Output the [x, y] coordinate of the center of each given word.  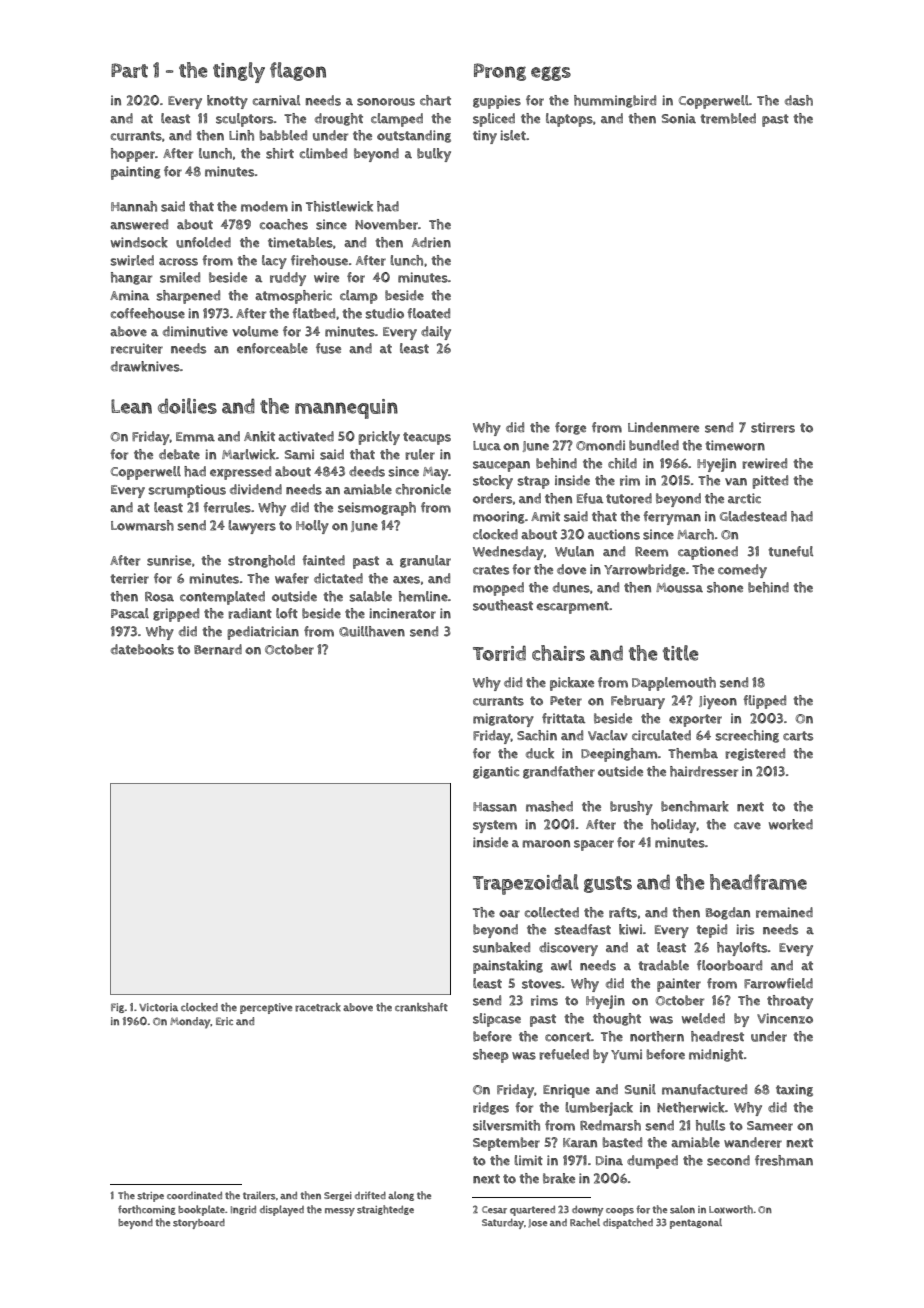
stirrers [773, 427]
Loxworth [731, 1209]
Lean [131, 406]
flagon [298, 71]
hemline [423, 596]
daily [436, 333]
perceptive [266, 1008]
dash [799, 100]
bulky [434, 155]
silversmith [506, 1125]
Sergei [338, 1196]
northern [657, 1036]
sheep [491, 1056]
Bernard [218, 649]
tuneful [790, 551]
